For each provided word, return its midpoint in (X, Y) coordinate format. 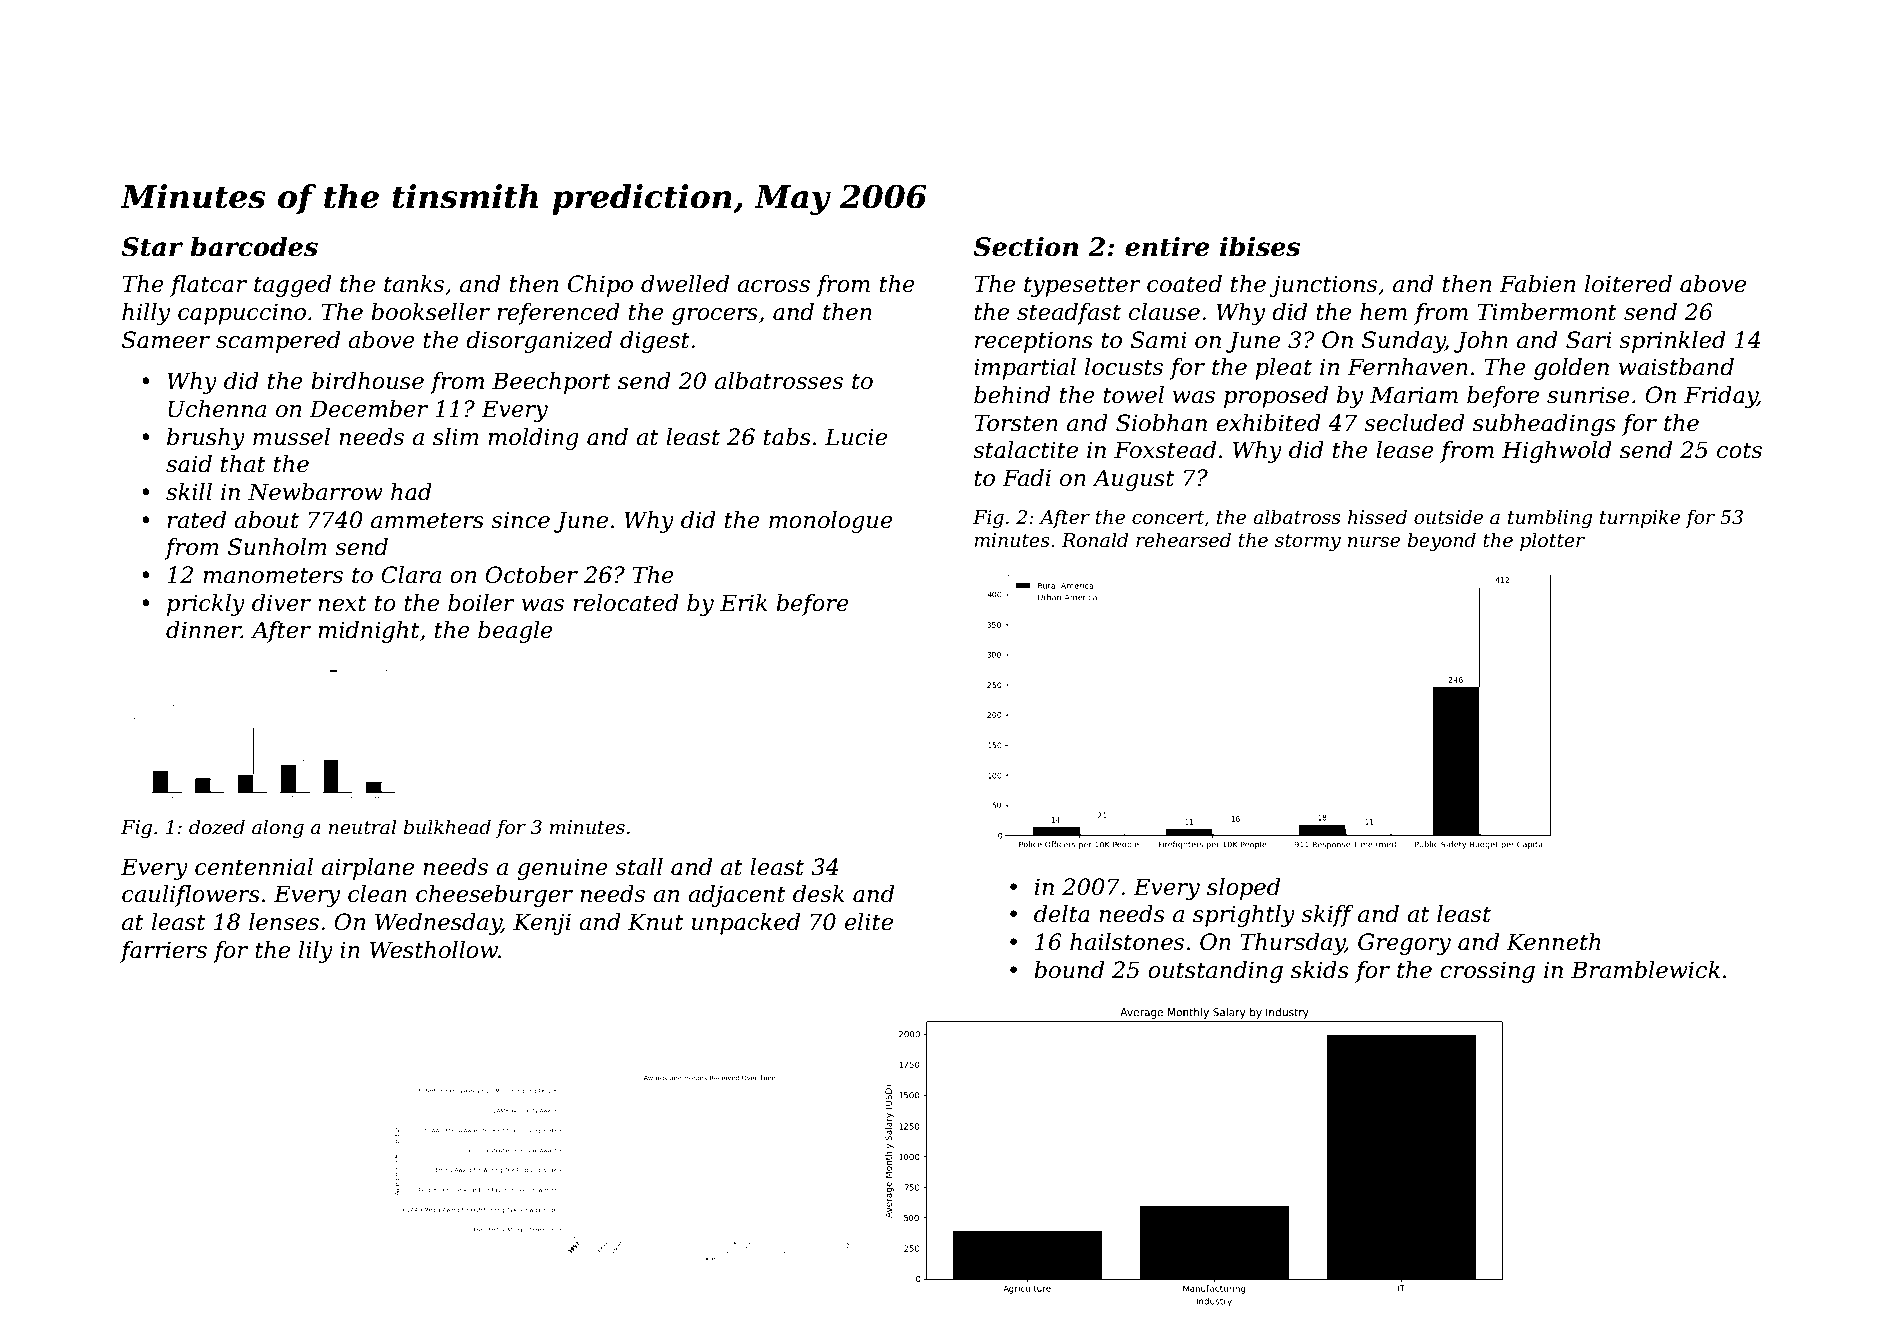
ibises (1260, 246)
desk (819, 894)
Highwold (1557, 452)
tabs (787, 437)
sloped (1243, 889)
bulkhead (447, 827)
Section (1025, 246)
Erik (744, 602)
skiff (1327, 916)
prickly (206, 605)
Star (152, 247)
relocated (626, 603)
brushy (206, 439)
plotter (1552, 541)
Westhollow (434, 950)
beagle (515, 632)
